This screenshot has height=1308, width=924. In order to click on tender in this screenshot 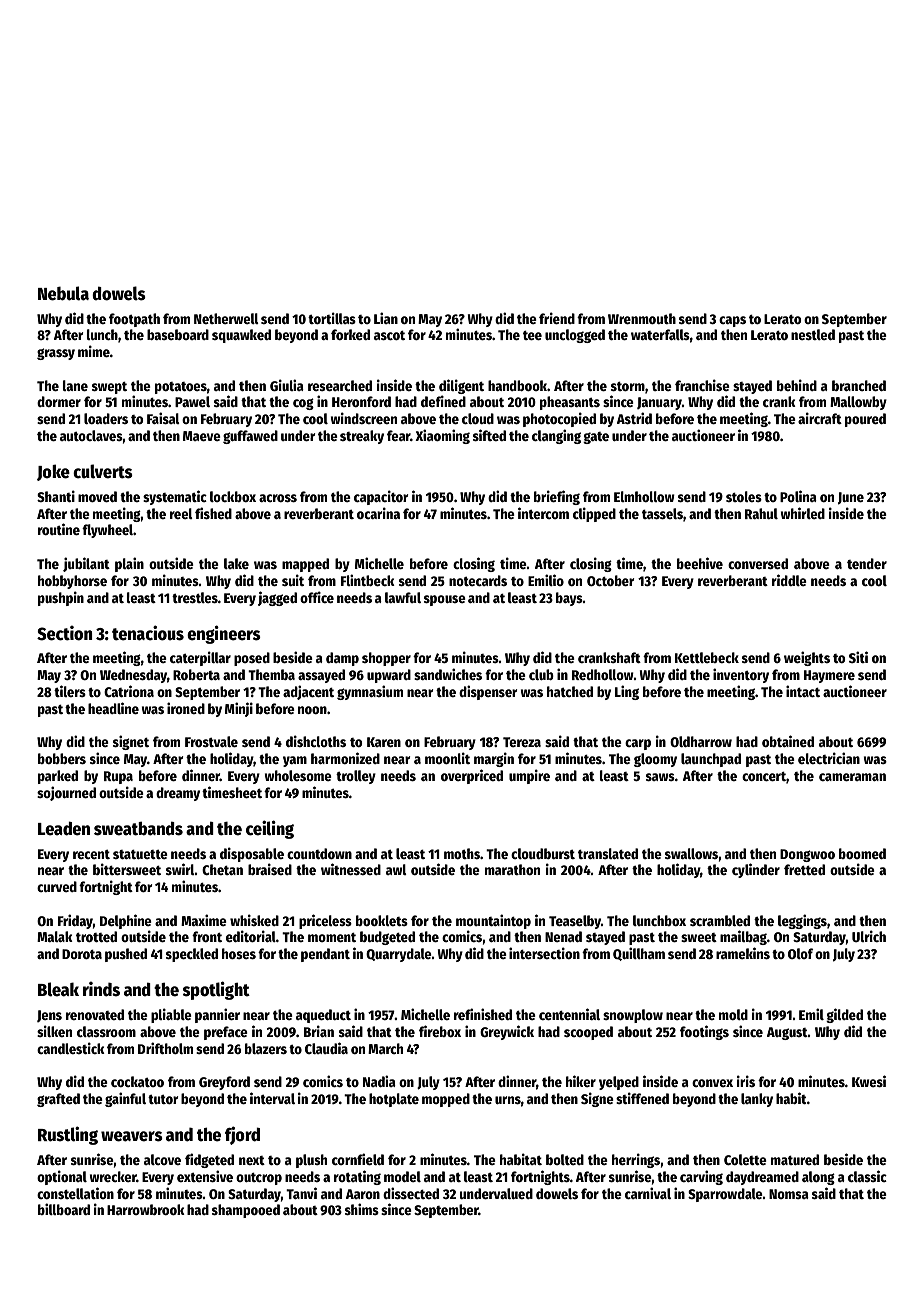, I will do `click(867, 563)`.
